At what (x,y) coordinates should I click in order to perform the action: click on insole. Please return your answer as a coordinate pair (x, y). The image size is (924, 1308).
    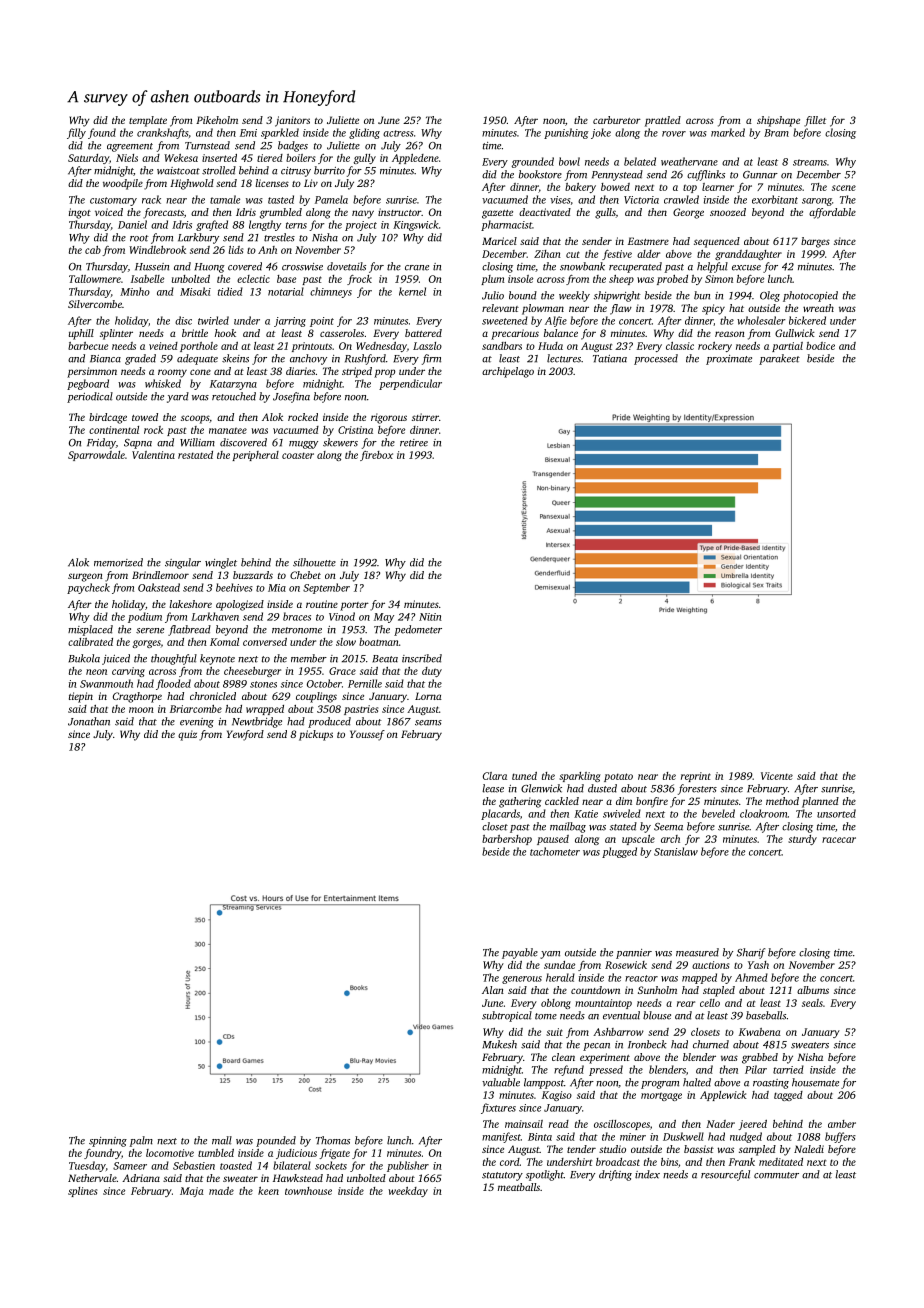
    Looking at the image, I should click on (520, 279).
